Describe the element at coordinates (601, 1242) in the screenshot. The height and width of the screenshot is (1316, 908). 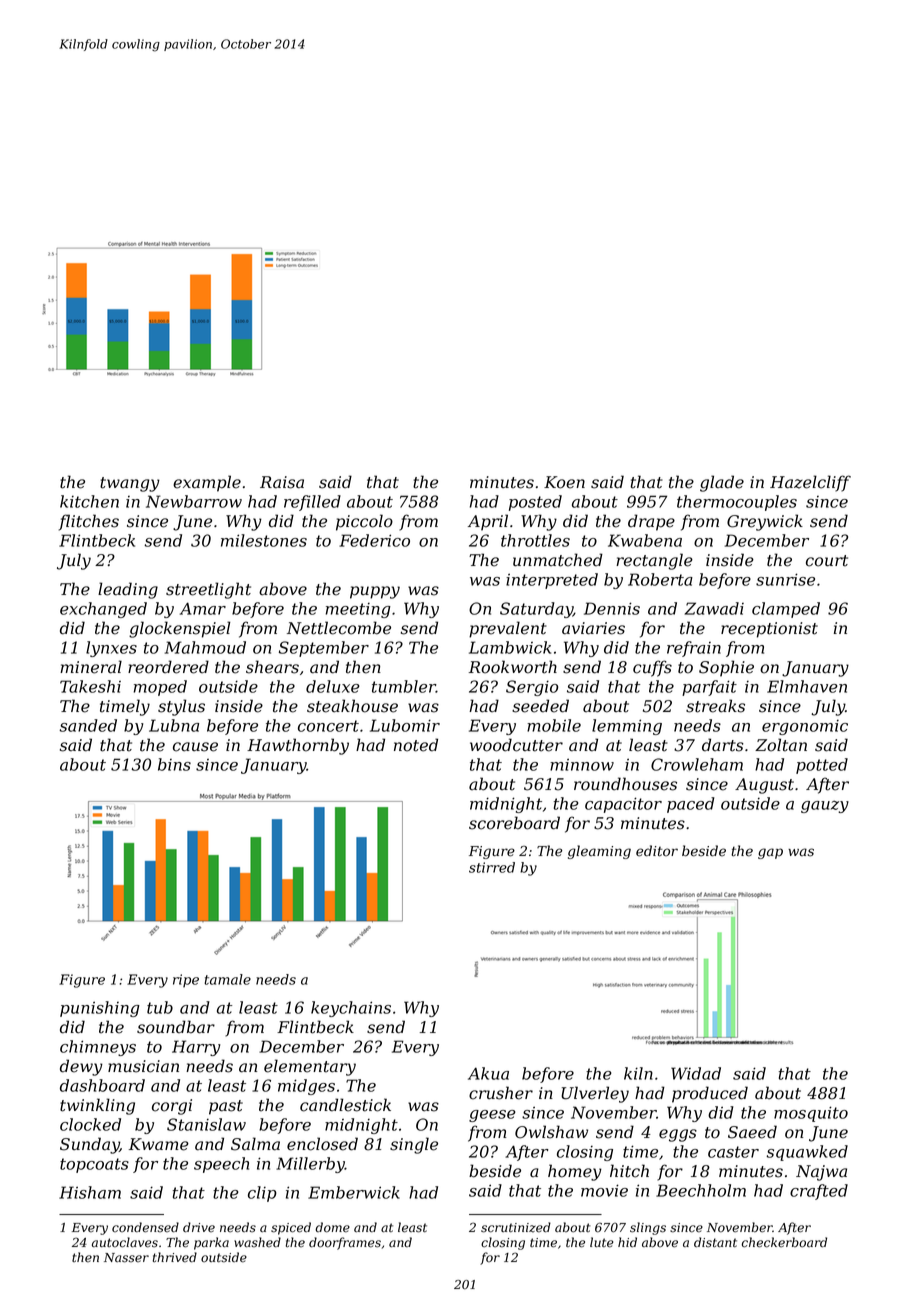
I see `lute` at that location.
